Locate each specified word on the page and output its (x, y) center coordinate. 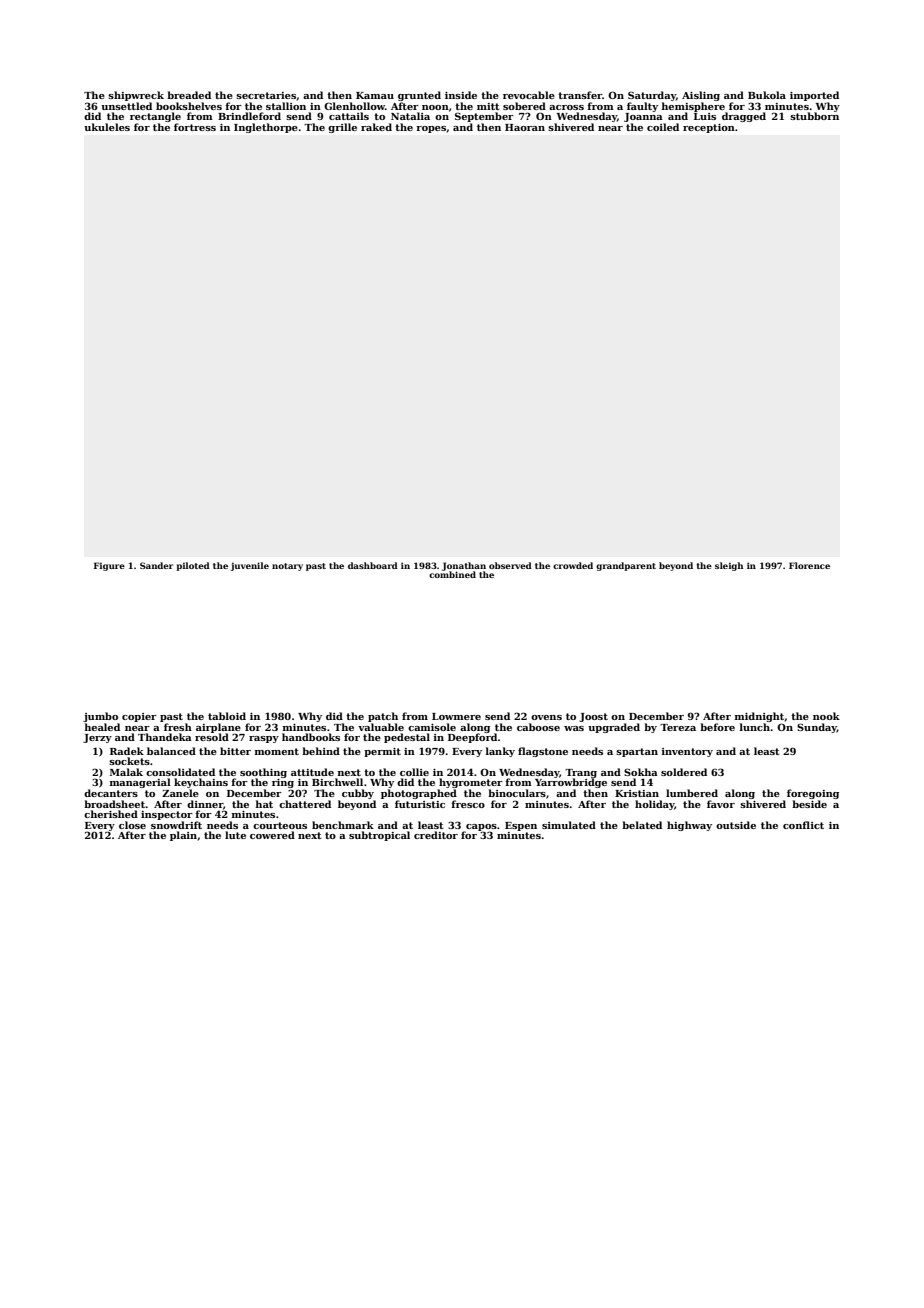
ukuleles (107, 127)
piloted (193, 566)
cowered (272, 835)
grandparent (626, 566)
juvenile (249, 566)
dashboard (373, 565)
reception (709, 128)
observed (510, 565)
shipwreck (136, 96)
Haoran (525, 127)
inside (461, 95)
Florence (809, 565)
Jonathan (464, 566)
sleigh (729, 566)
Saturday (652, 96)
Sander (156, 565)
